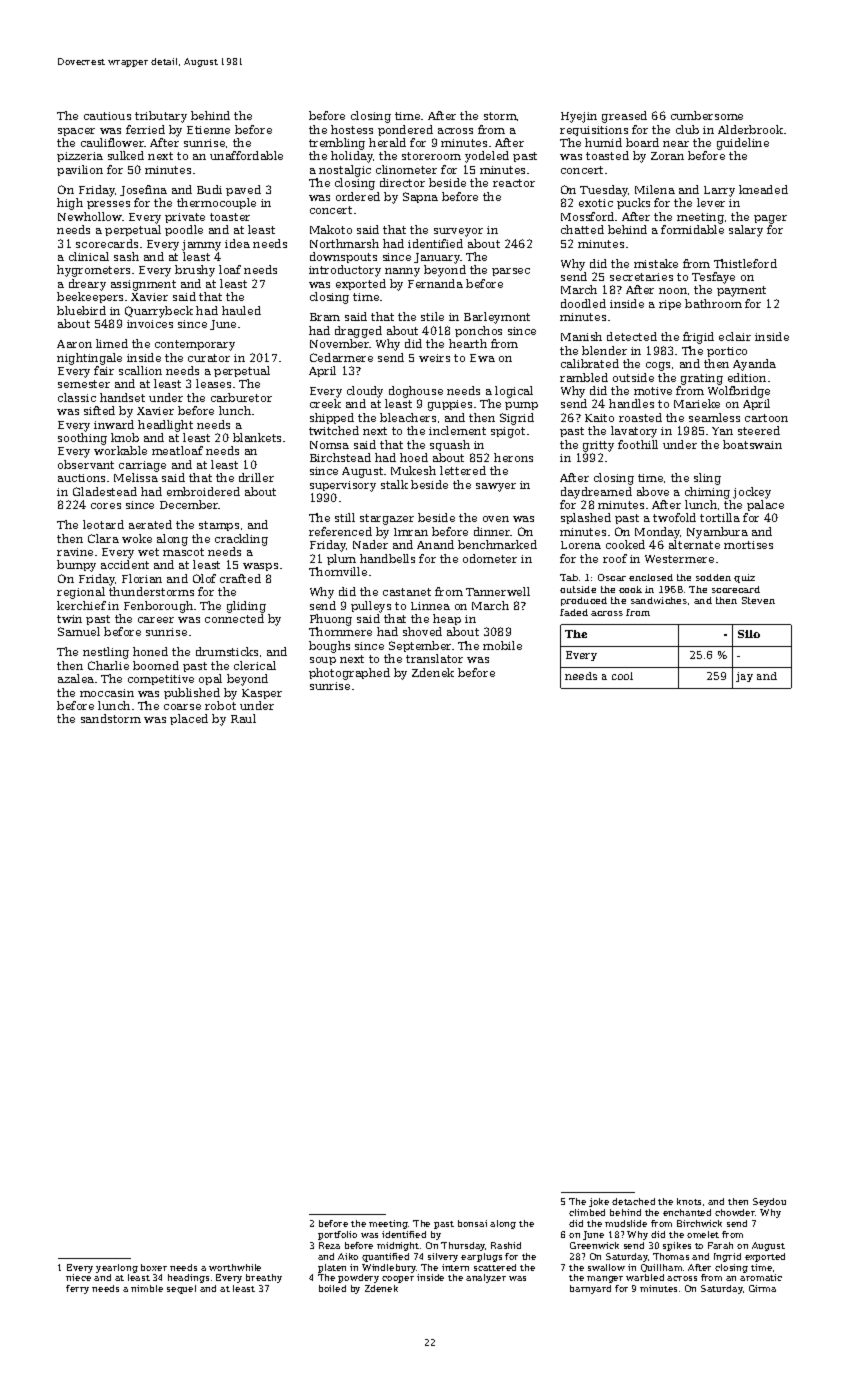 This screenshot has width=849, height=1400. I want to click on gritty, so click(598, 446).
